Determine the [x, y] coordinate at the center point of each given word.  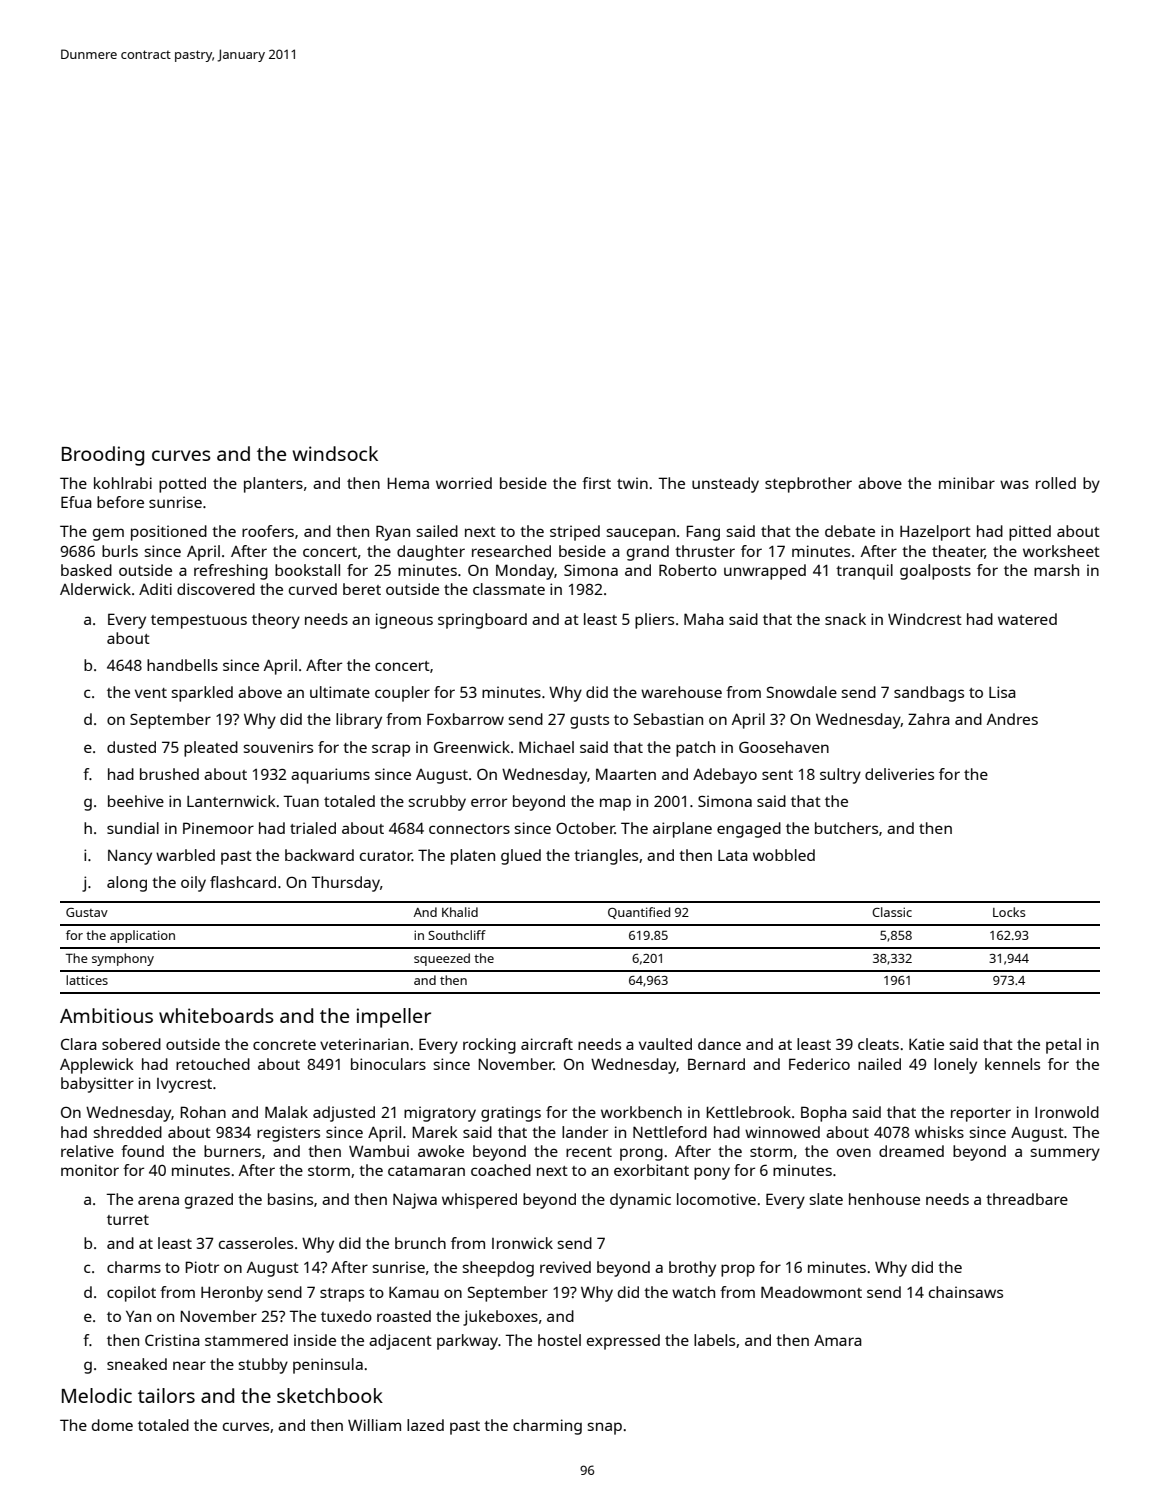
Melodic [97, 1395]
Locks [1009, 912]
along [127, 884]
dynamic [640, 1201]
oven [854, 1152]
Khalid [460, 912]
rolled [1056, 483]
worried [464, 483]
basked [86, 570]
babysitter [97, 1085]
